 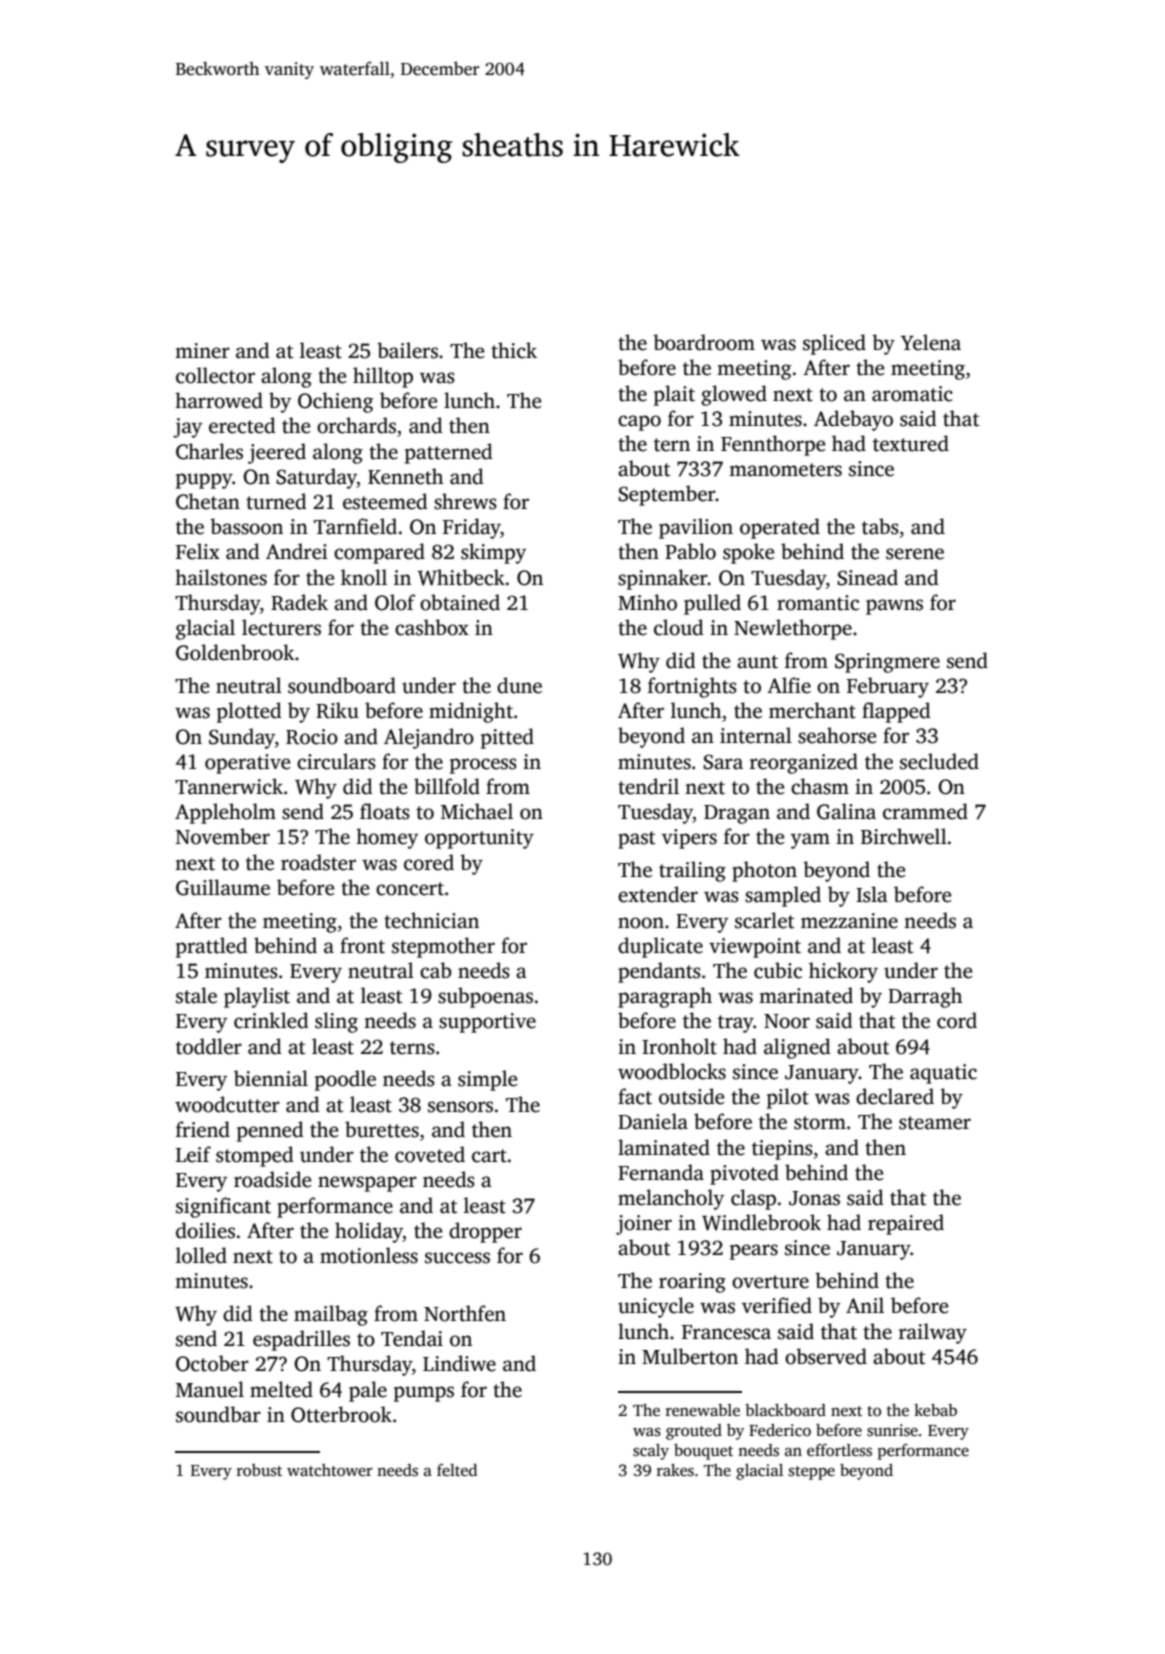 I want to click on November, so click(x=223, y=836).
